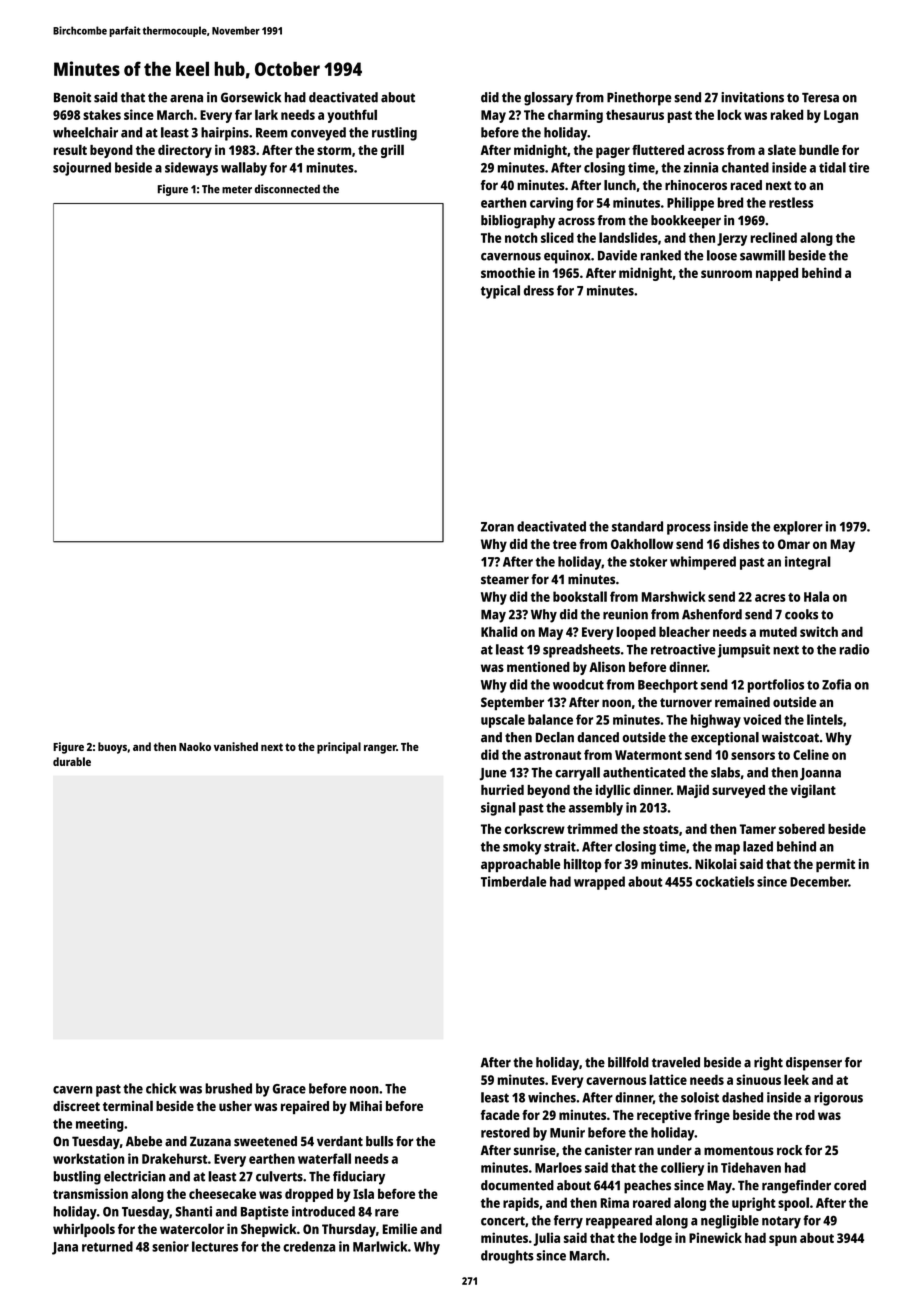  Describe the element at coordinates (575, 116) in the image. I see `charming` at that location.
